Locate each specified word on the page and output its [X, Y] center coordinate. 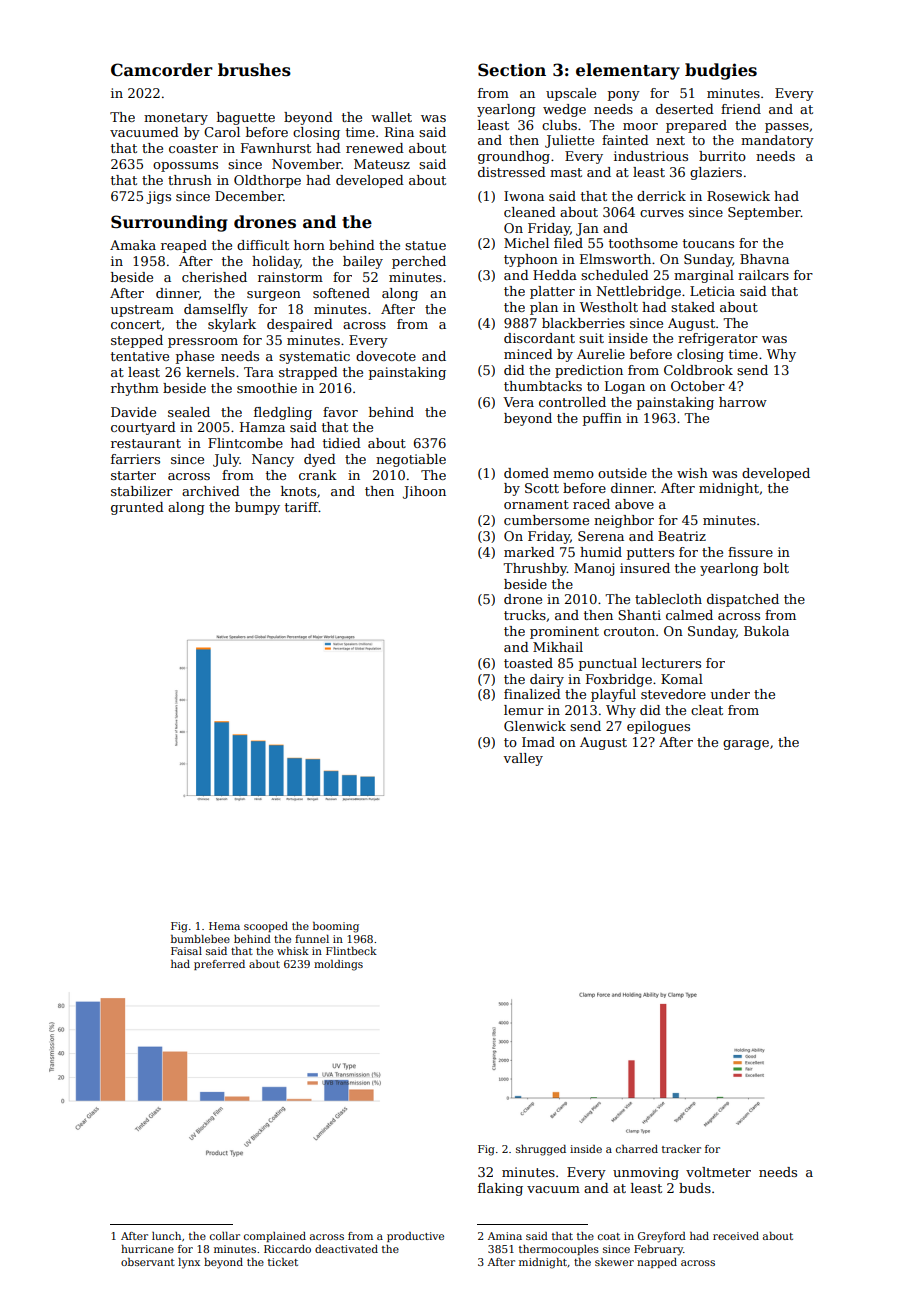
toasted [528, 663]
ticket [283, 1262]
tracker [681, 1149]
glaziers [716, 173]
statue [425, 245]
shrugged [541, 1150]
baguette [246, 118]
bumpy [257, 508]
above [634, 504]
